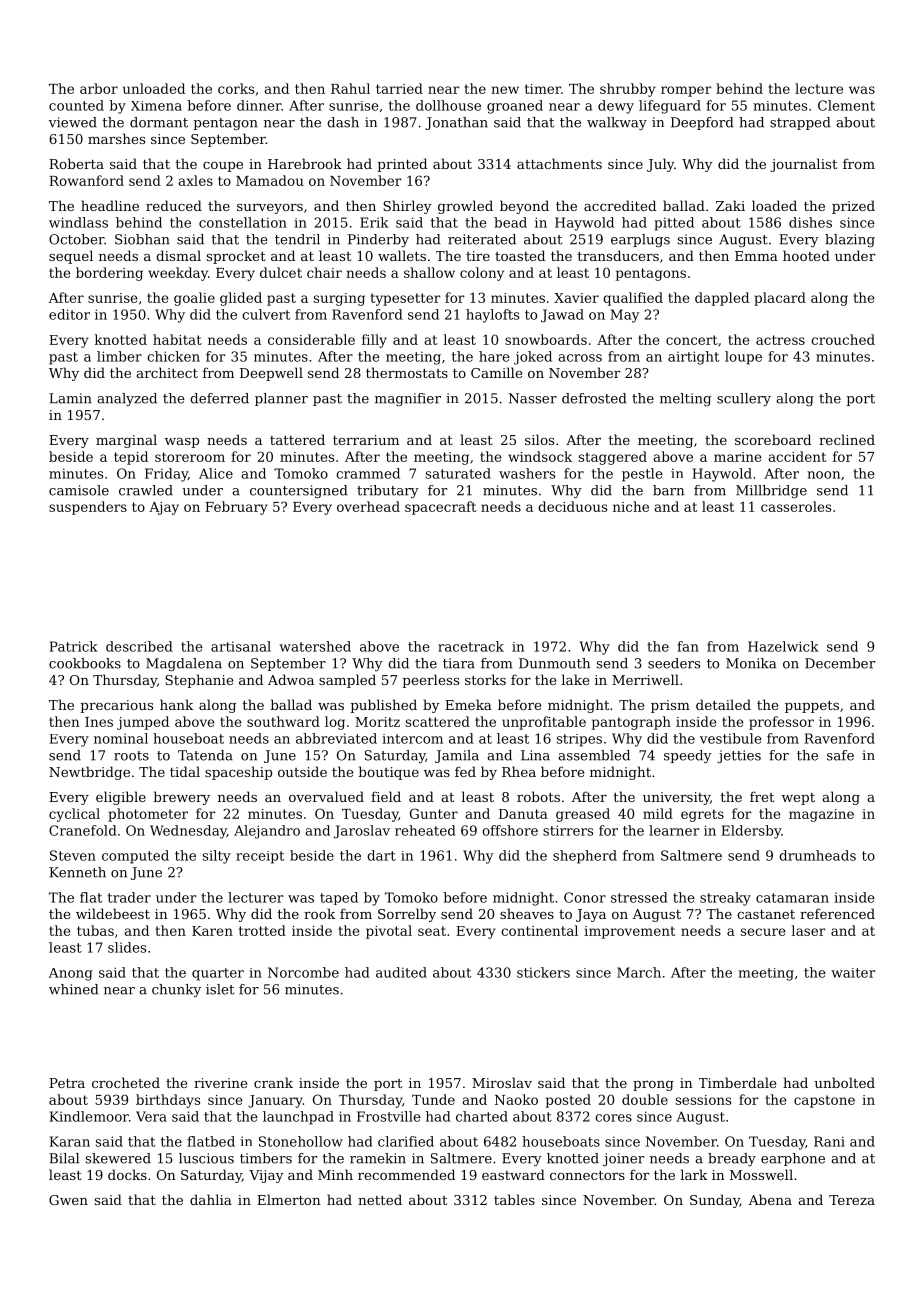 The height and width of the document is (1308, 924). What do you see at coordinates (283, 721) in the document?
I see `southward` at bounding box center [283, 721].
